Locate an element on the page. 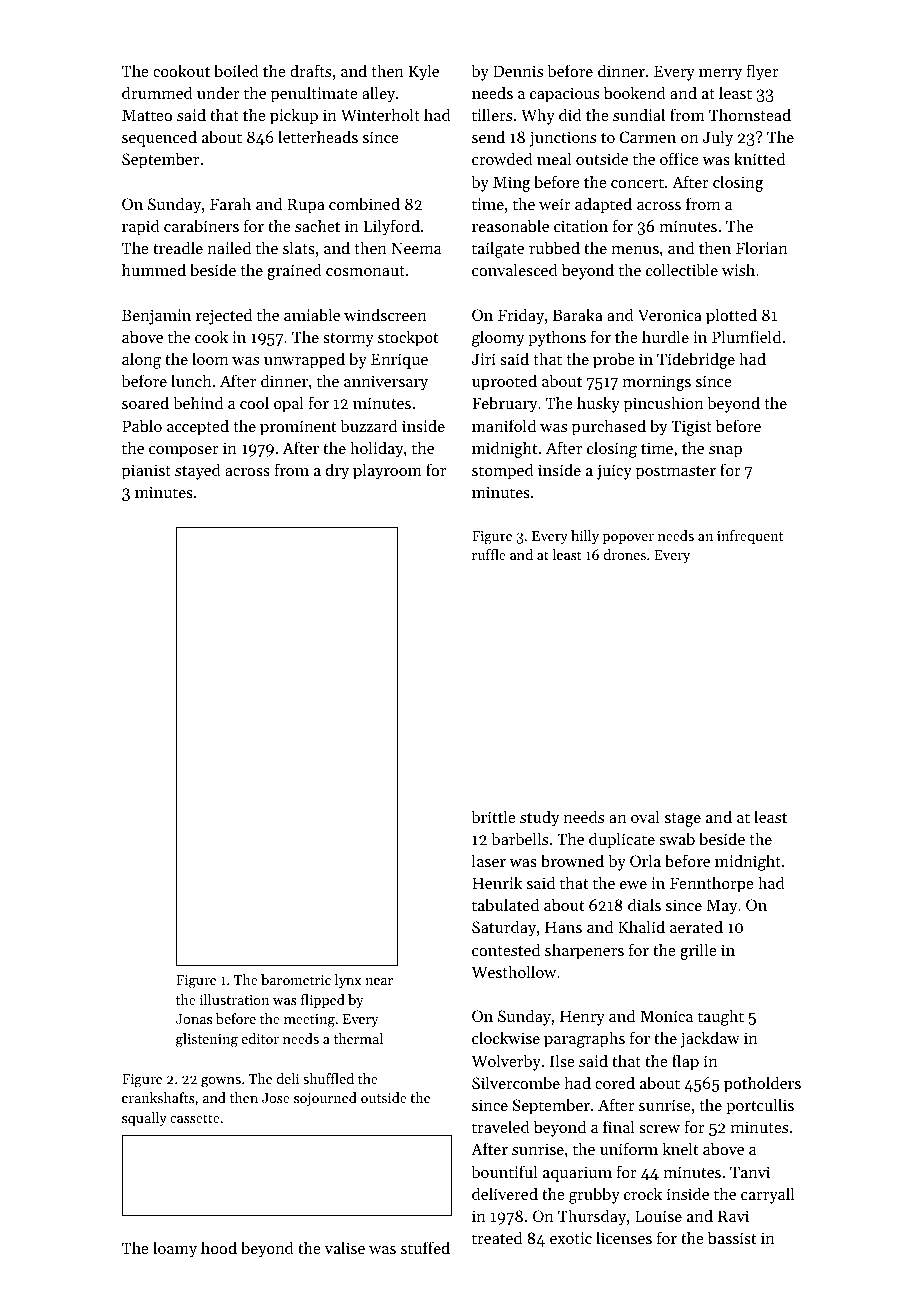 The height and width of the image is (1308, 924). flyer is located at coordinates (762, 72).
